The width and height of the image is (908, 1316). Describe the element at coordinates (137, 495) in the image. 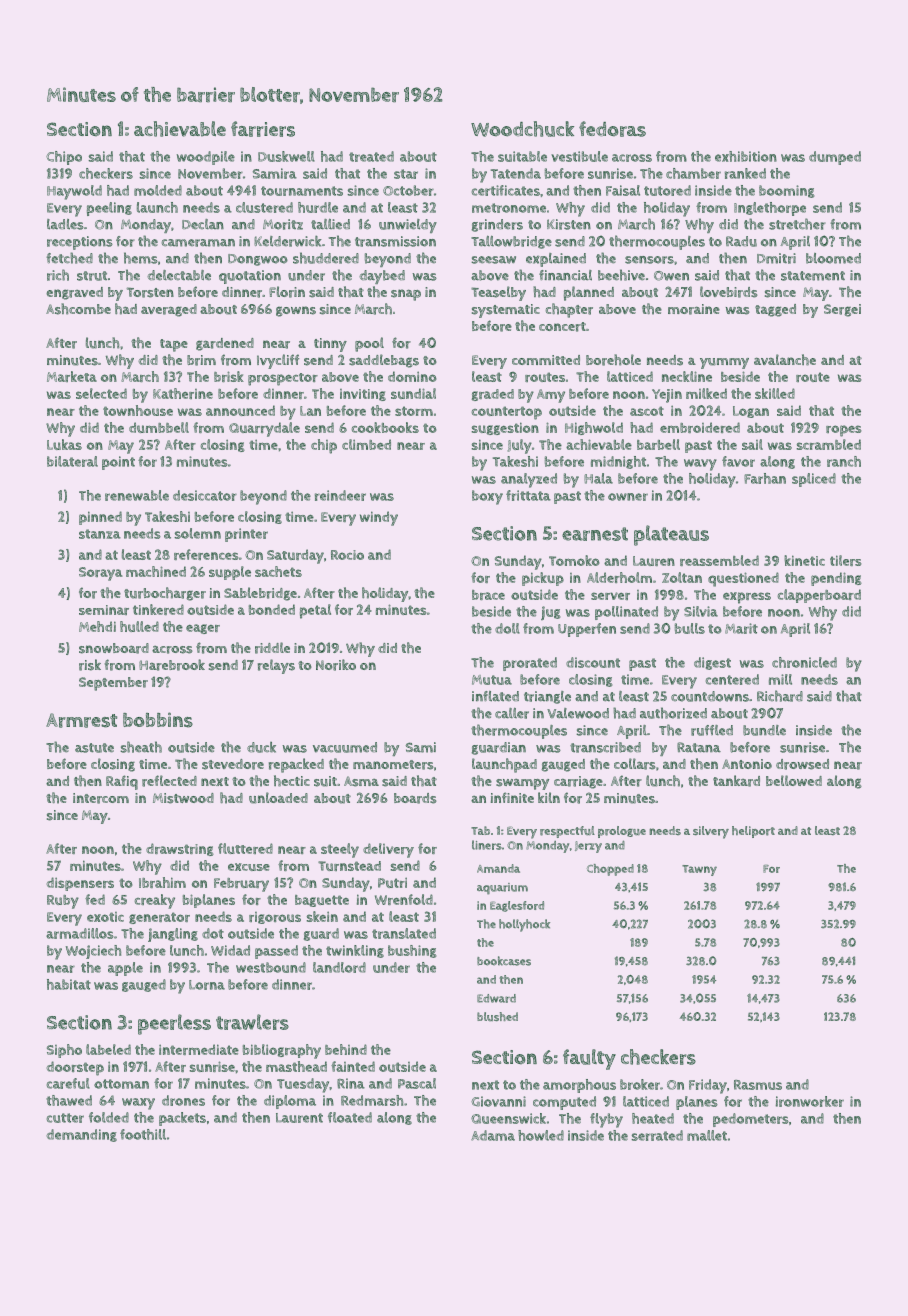

I see `renewable` at that location.
